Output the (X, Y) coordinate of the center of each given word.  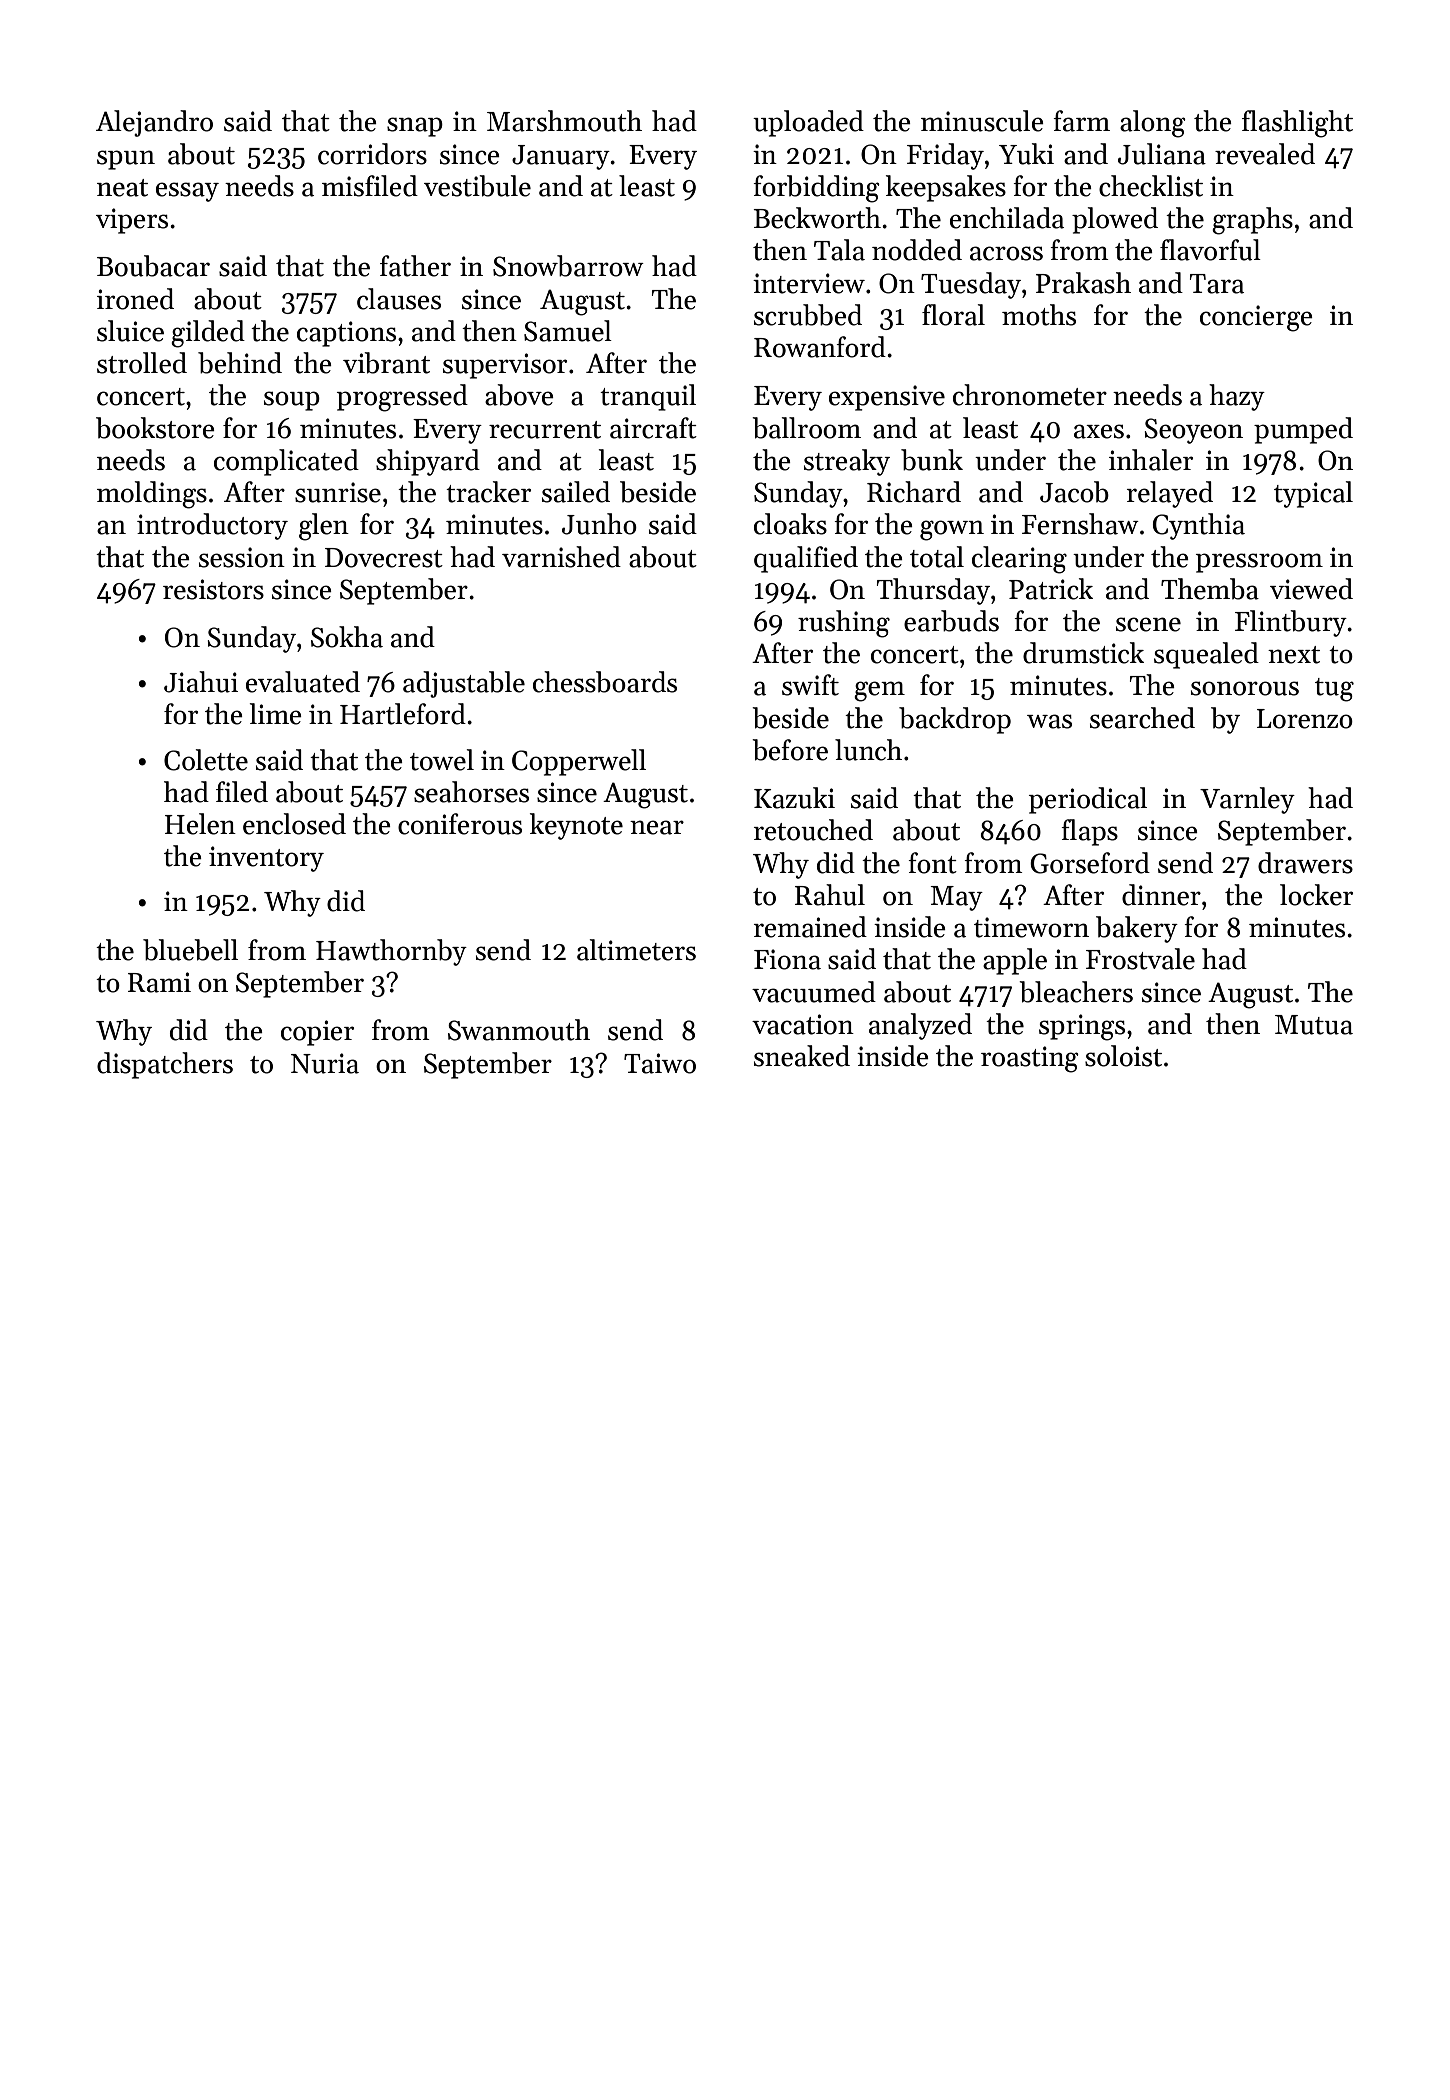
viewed (1311, 589)
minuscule (982, 121)
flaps (1089, 832)
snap (415, 127)
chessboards (605, 682)
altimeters (636, 950)
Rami (159, 982)
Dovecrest (384, 558)
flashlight (1297, 124)
